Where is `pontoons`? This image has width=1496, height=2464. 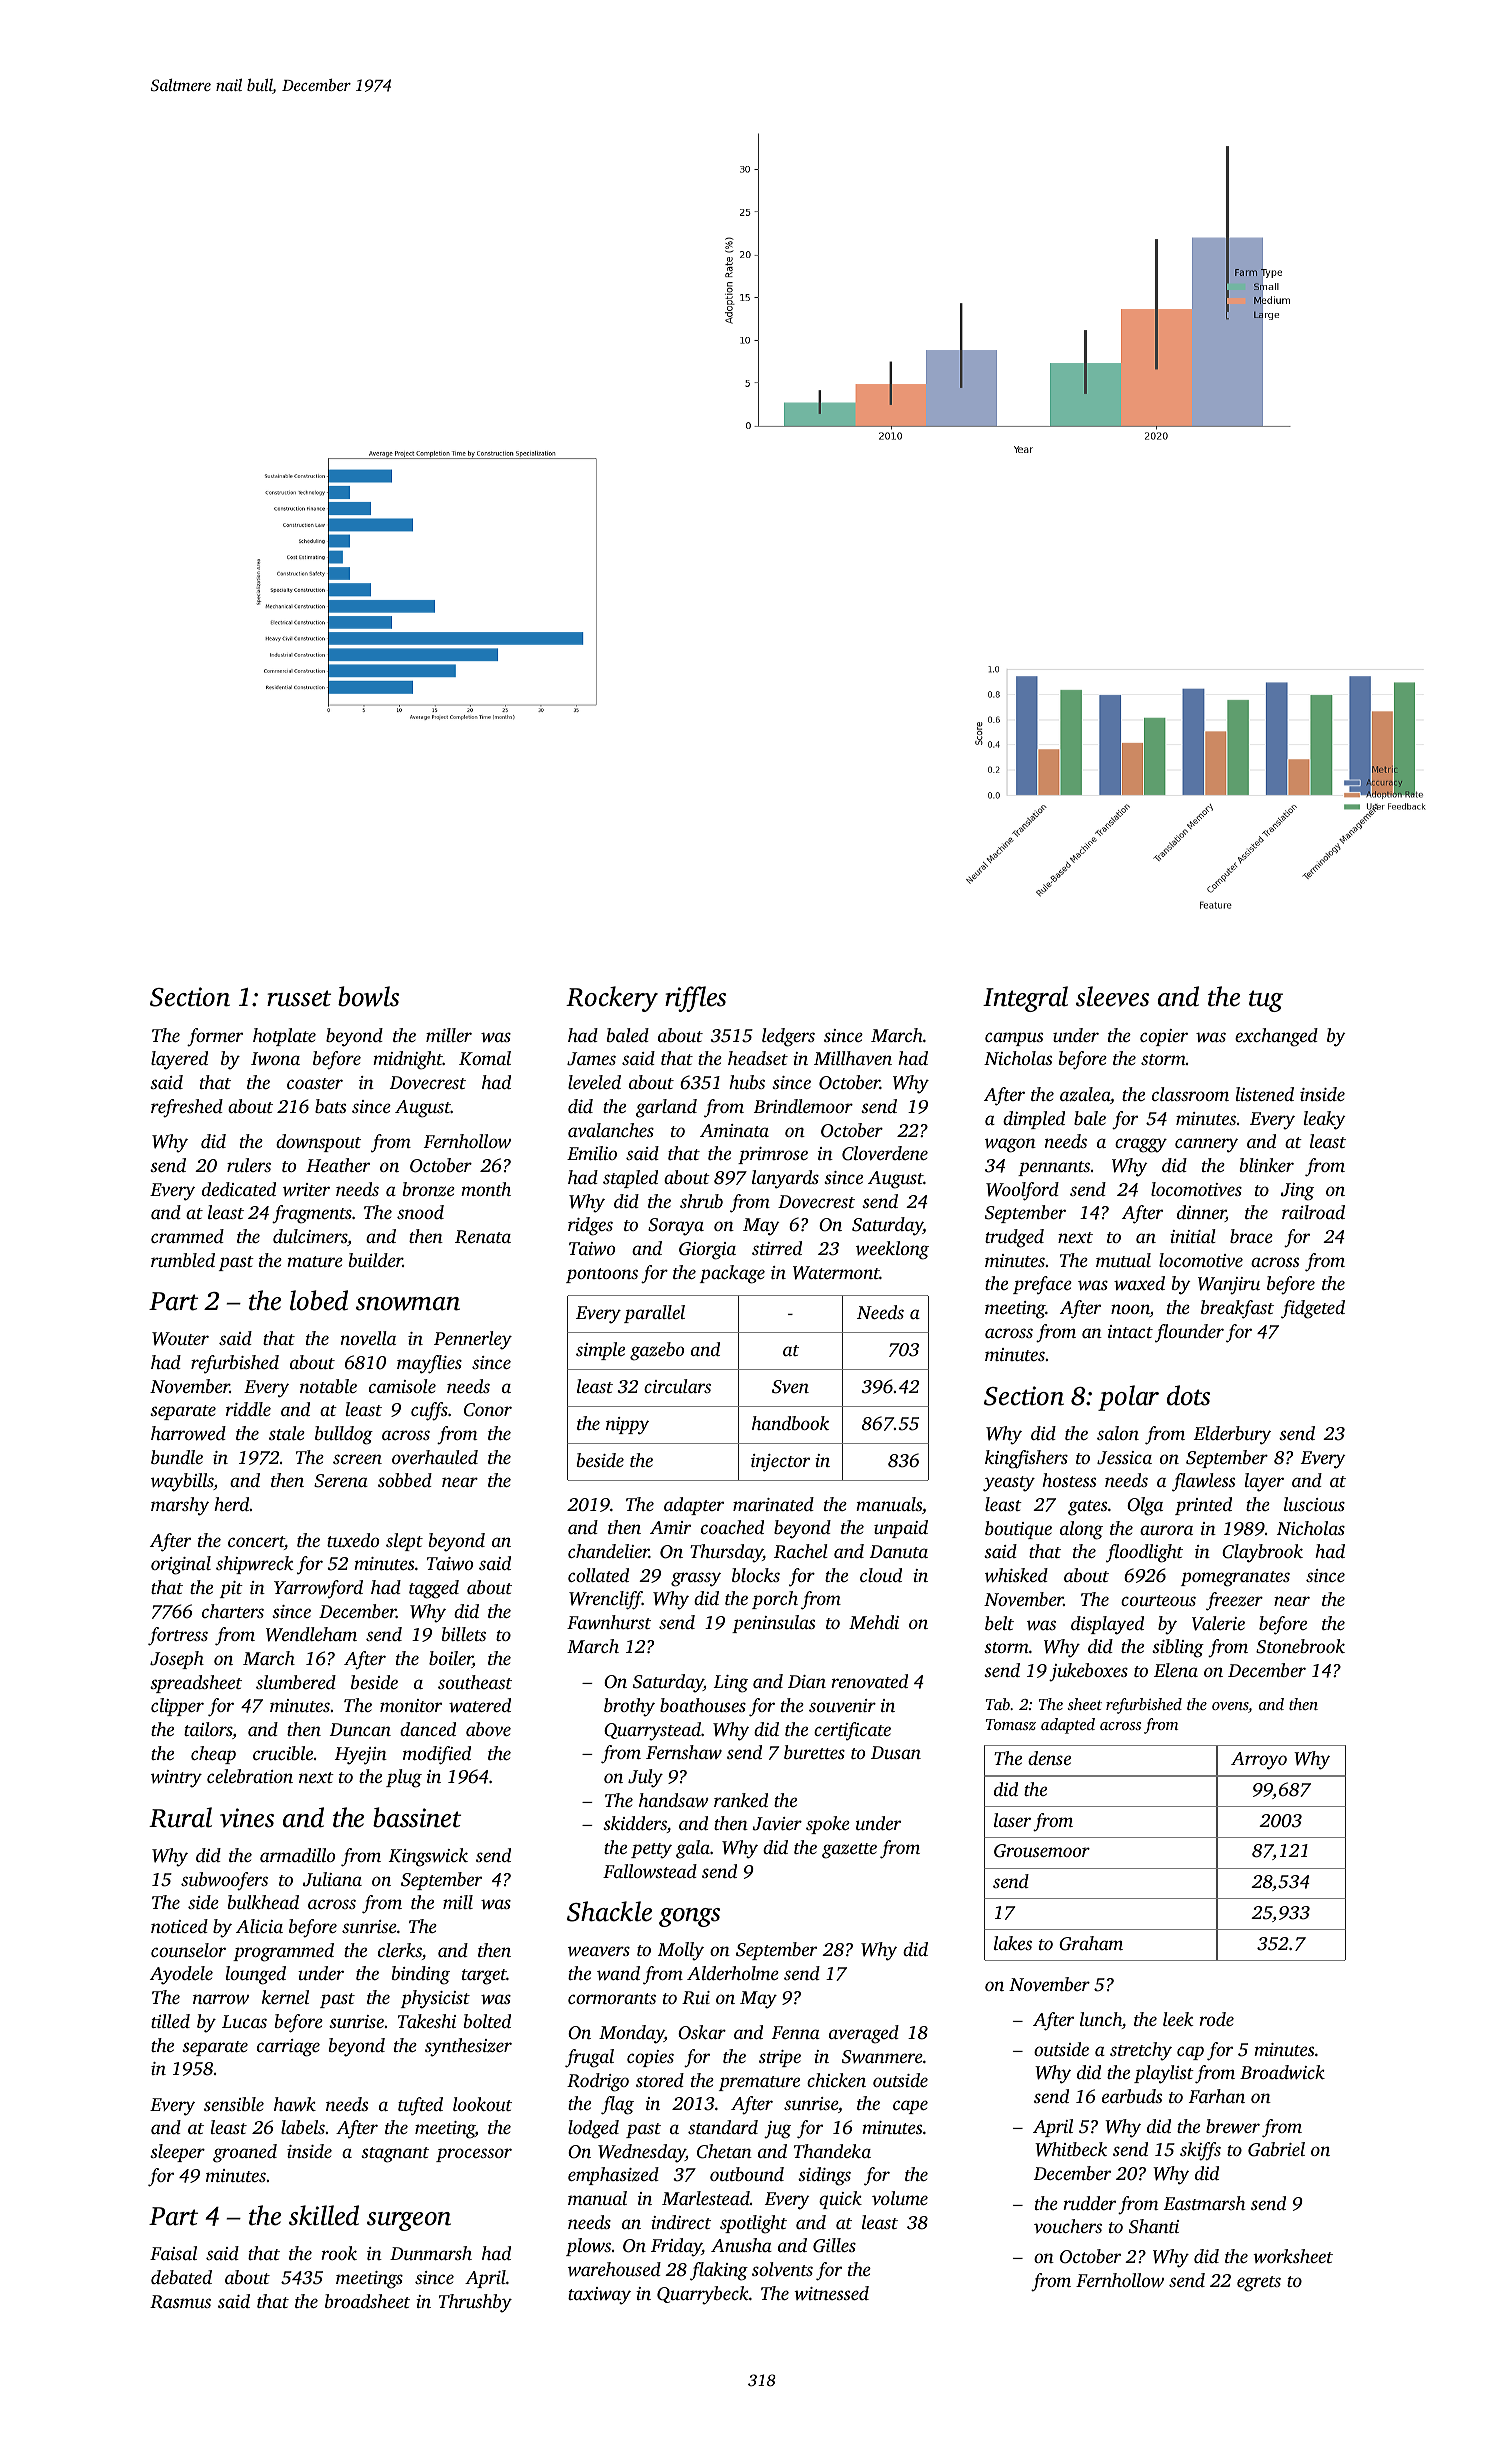 pontoons is located at coordinates (602, 1275).
